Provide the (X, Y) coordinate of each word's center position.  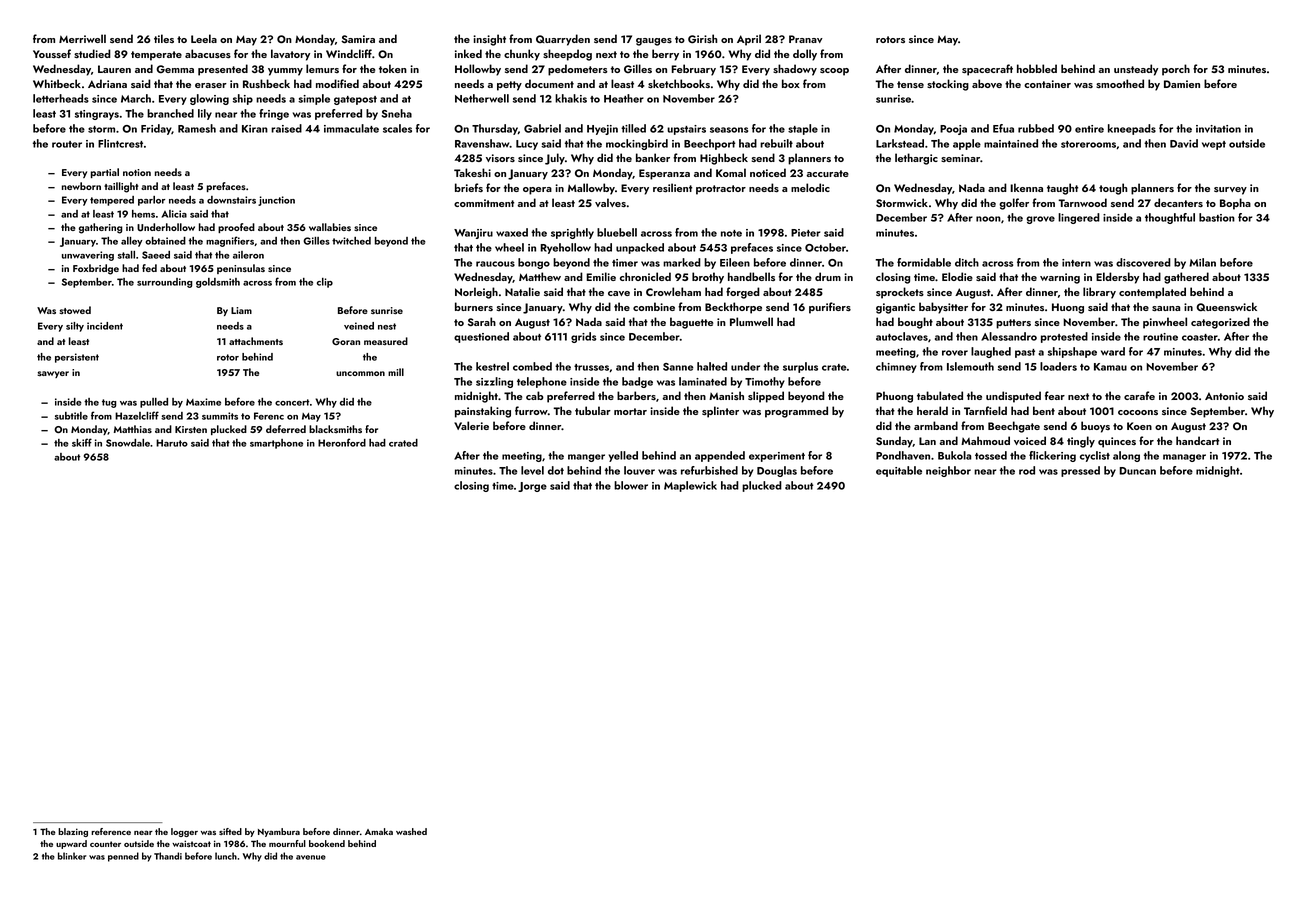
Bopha (1235, 204)
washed (411, 831)
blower (631, 485)
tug (109, 403)
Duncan (1137, 471)
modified (337, 83)
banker (653, 157)
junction (276, 201)
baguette (691, 323)
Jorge (532, 487)
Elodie (957, 276)
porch (1176, 70)
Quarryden (563, 40)
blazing (73, 832)
